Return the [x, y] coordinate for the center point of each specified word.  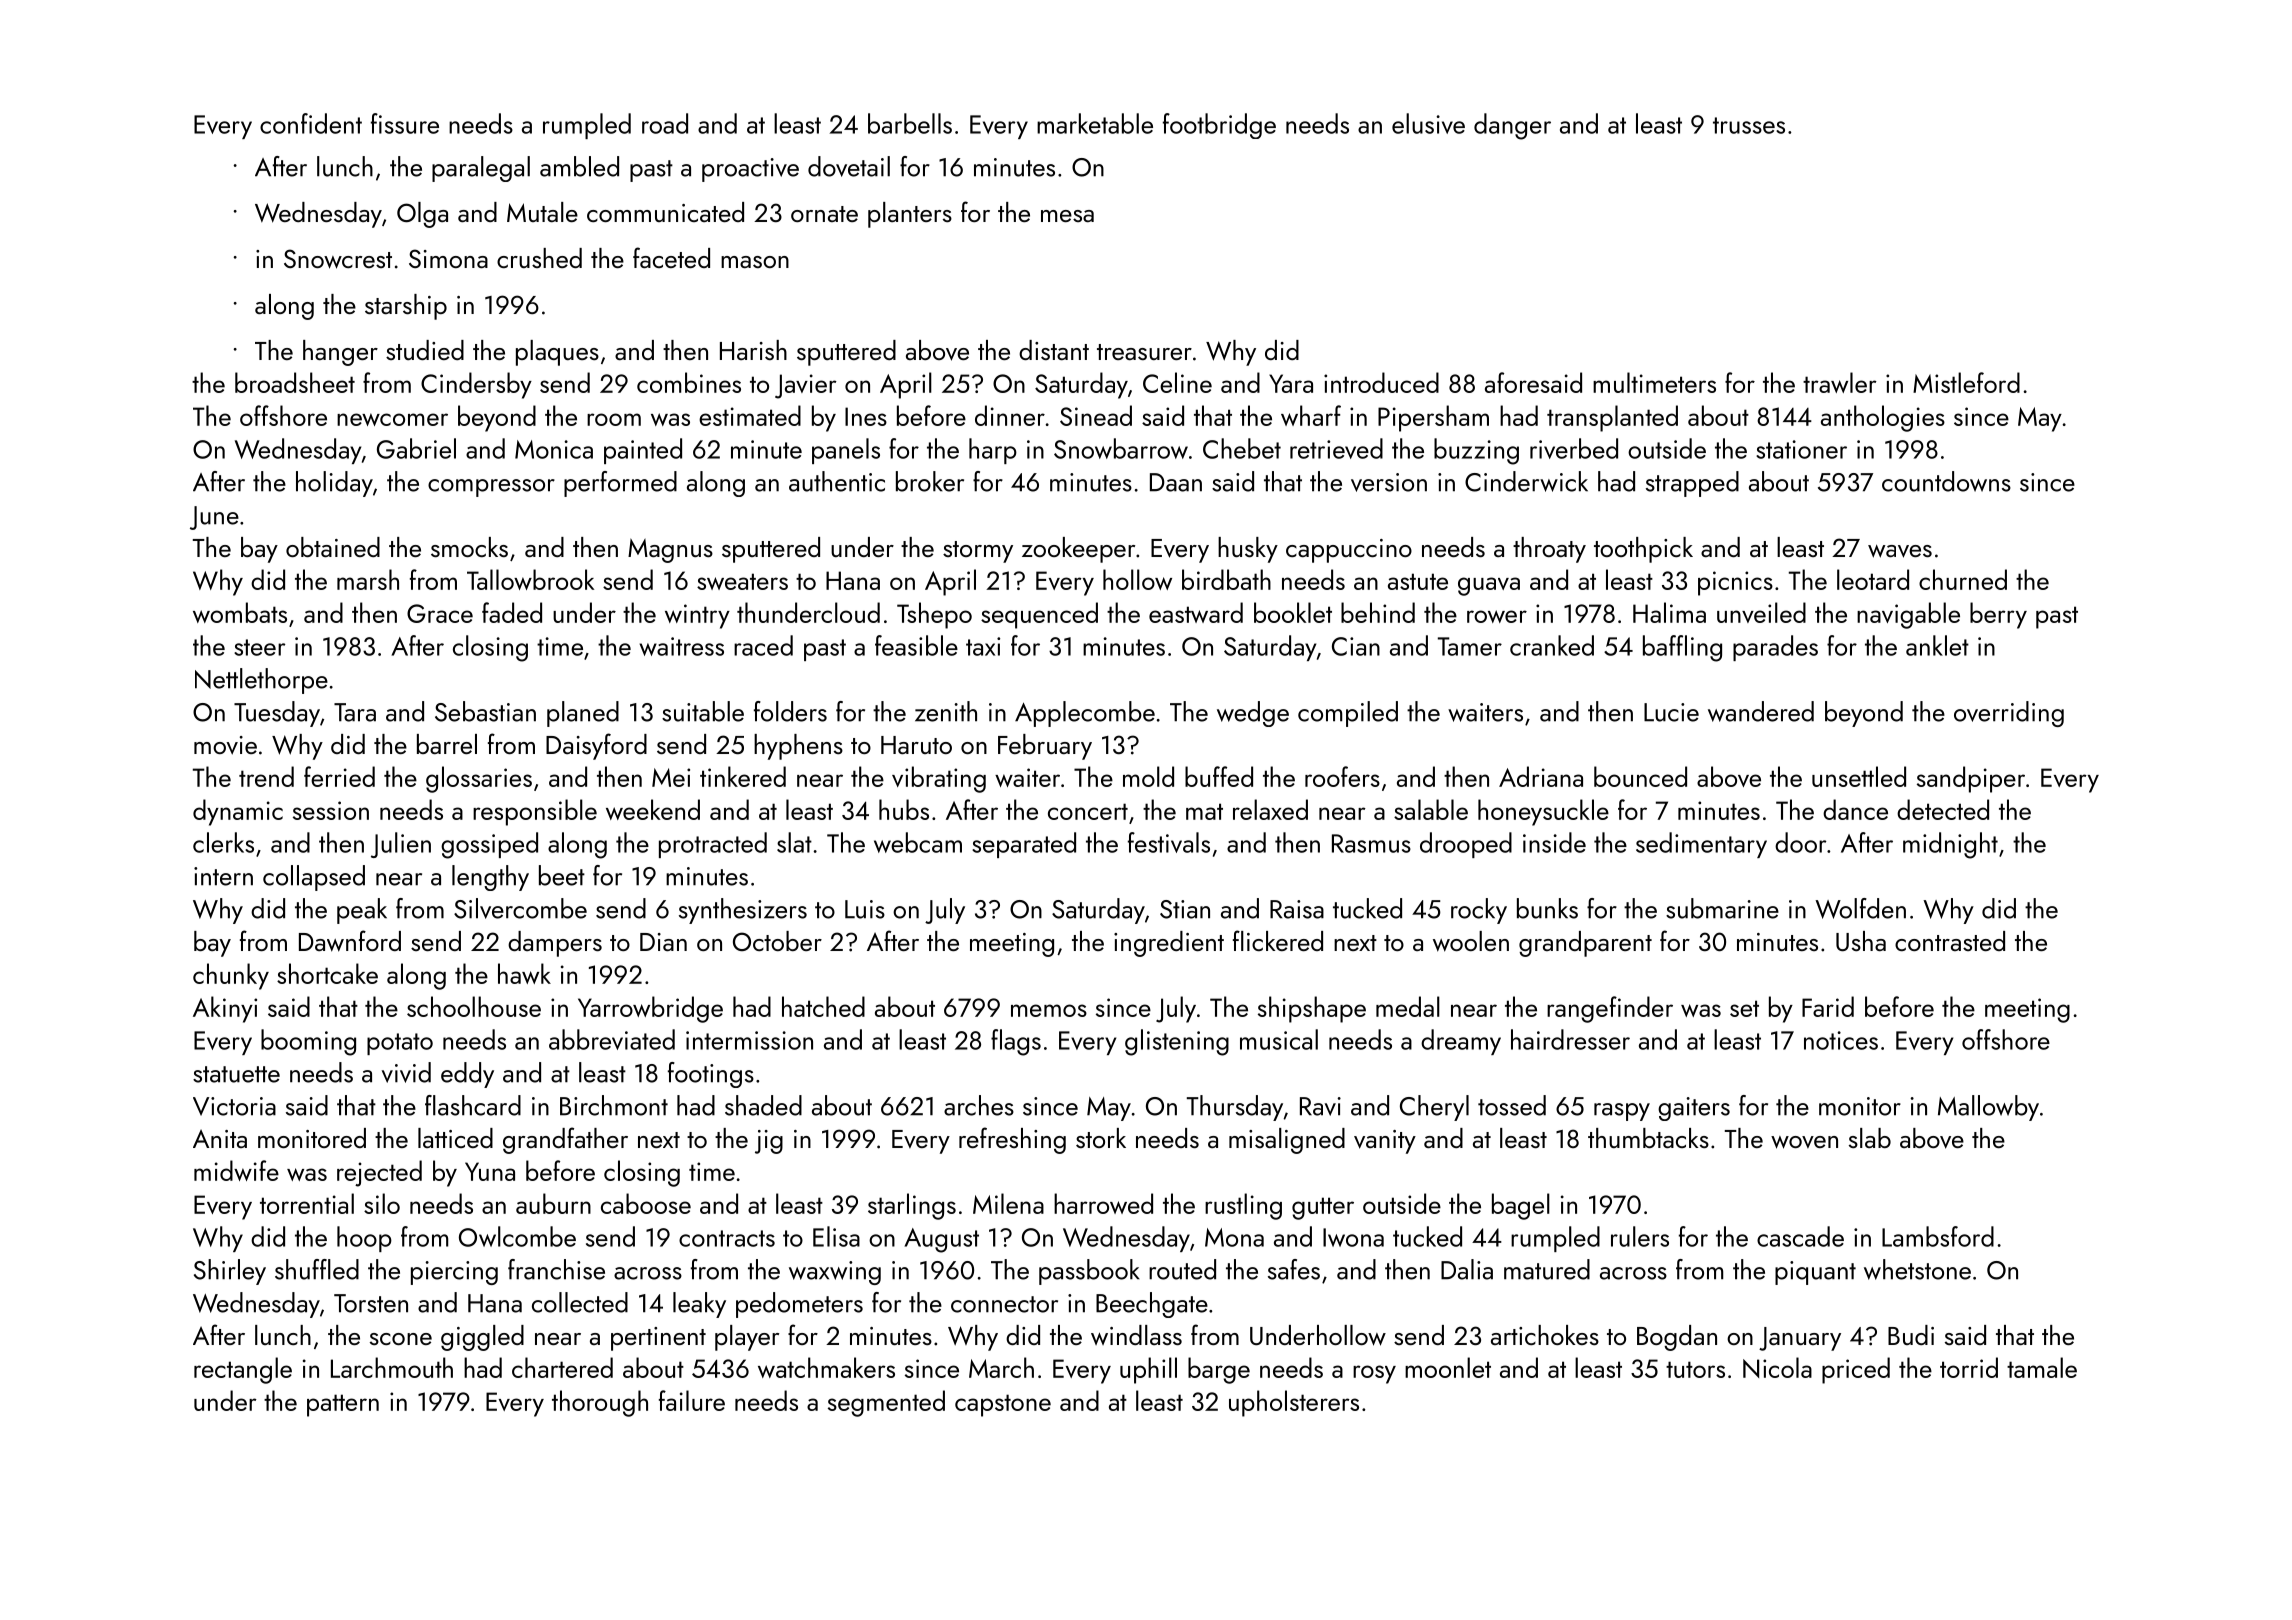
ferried [339, 776]
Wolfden [1860, 908]
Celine [1177, 382]
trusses [1749, 125]
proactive [750, 170]
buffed [1219, 776]
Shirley [230, 1272]
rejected [379, 1173]
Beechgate [1152, 1305]
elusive [1428, 123]
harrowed [1103, 1203]
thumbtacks [1648, 1138]
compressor [491, 488]
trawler [1840, 382]
